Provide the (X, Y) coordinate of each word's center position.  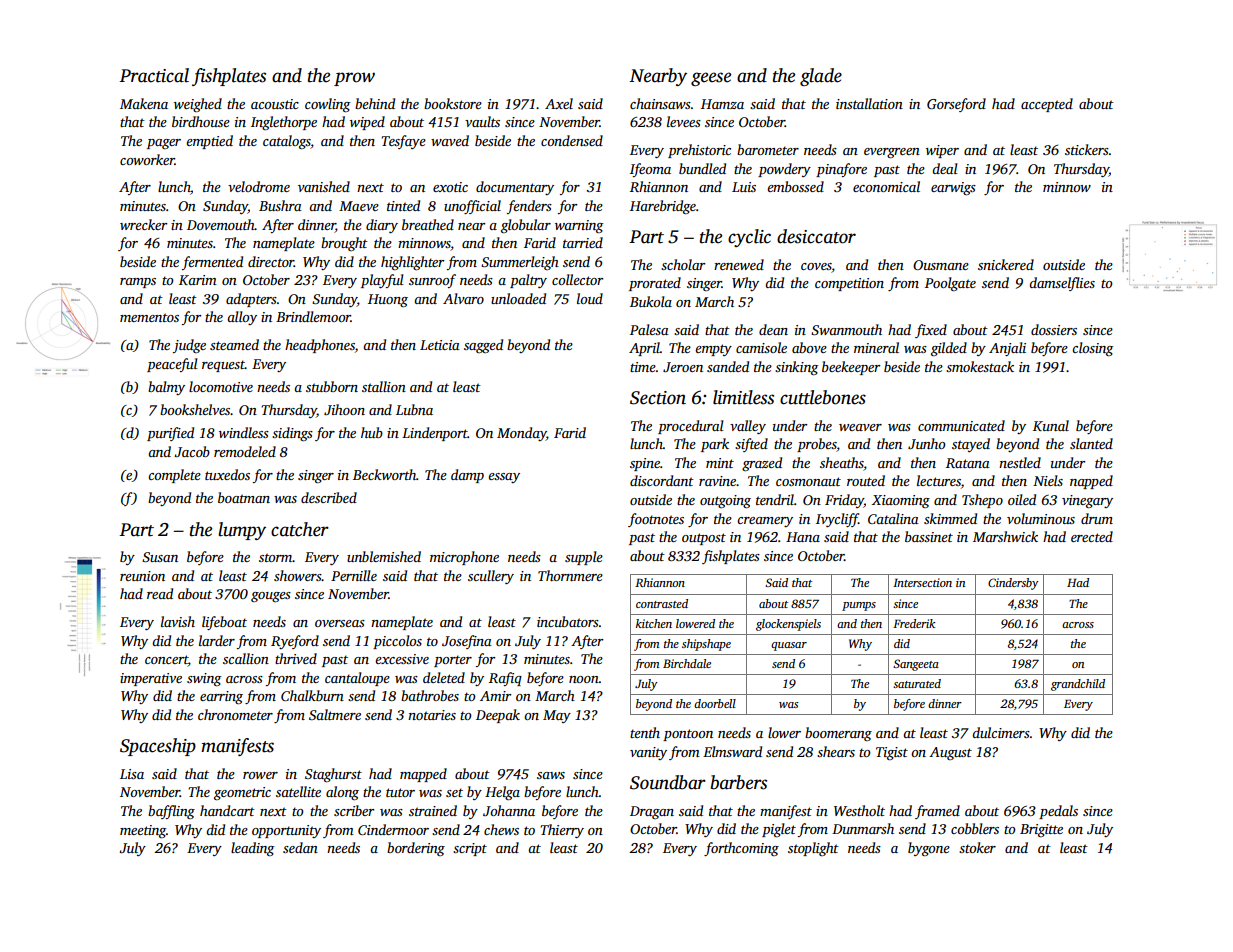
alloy (242, 318)
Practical (154, 75)
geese (711, 79)
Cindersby (1013, 584)
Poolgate (950, 284)
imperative (151, 679)
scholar (683, 264)
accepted (1047, 105)
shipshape (706, 645)
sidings (292, 434)
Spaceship (158, 747)
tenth (645, 732)
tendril (775, 499)
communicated (961, 425)
